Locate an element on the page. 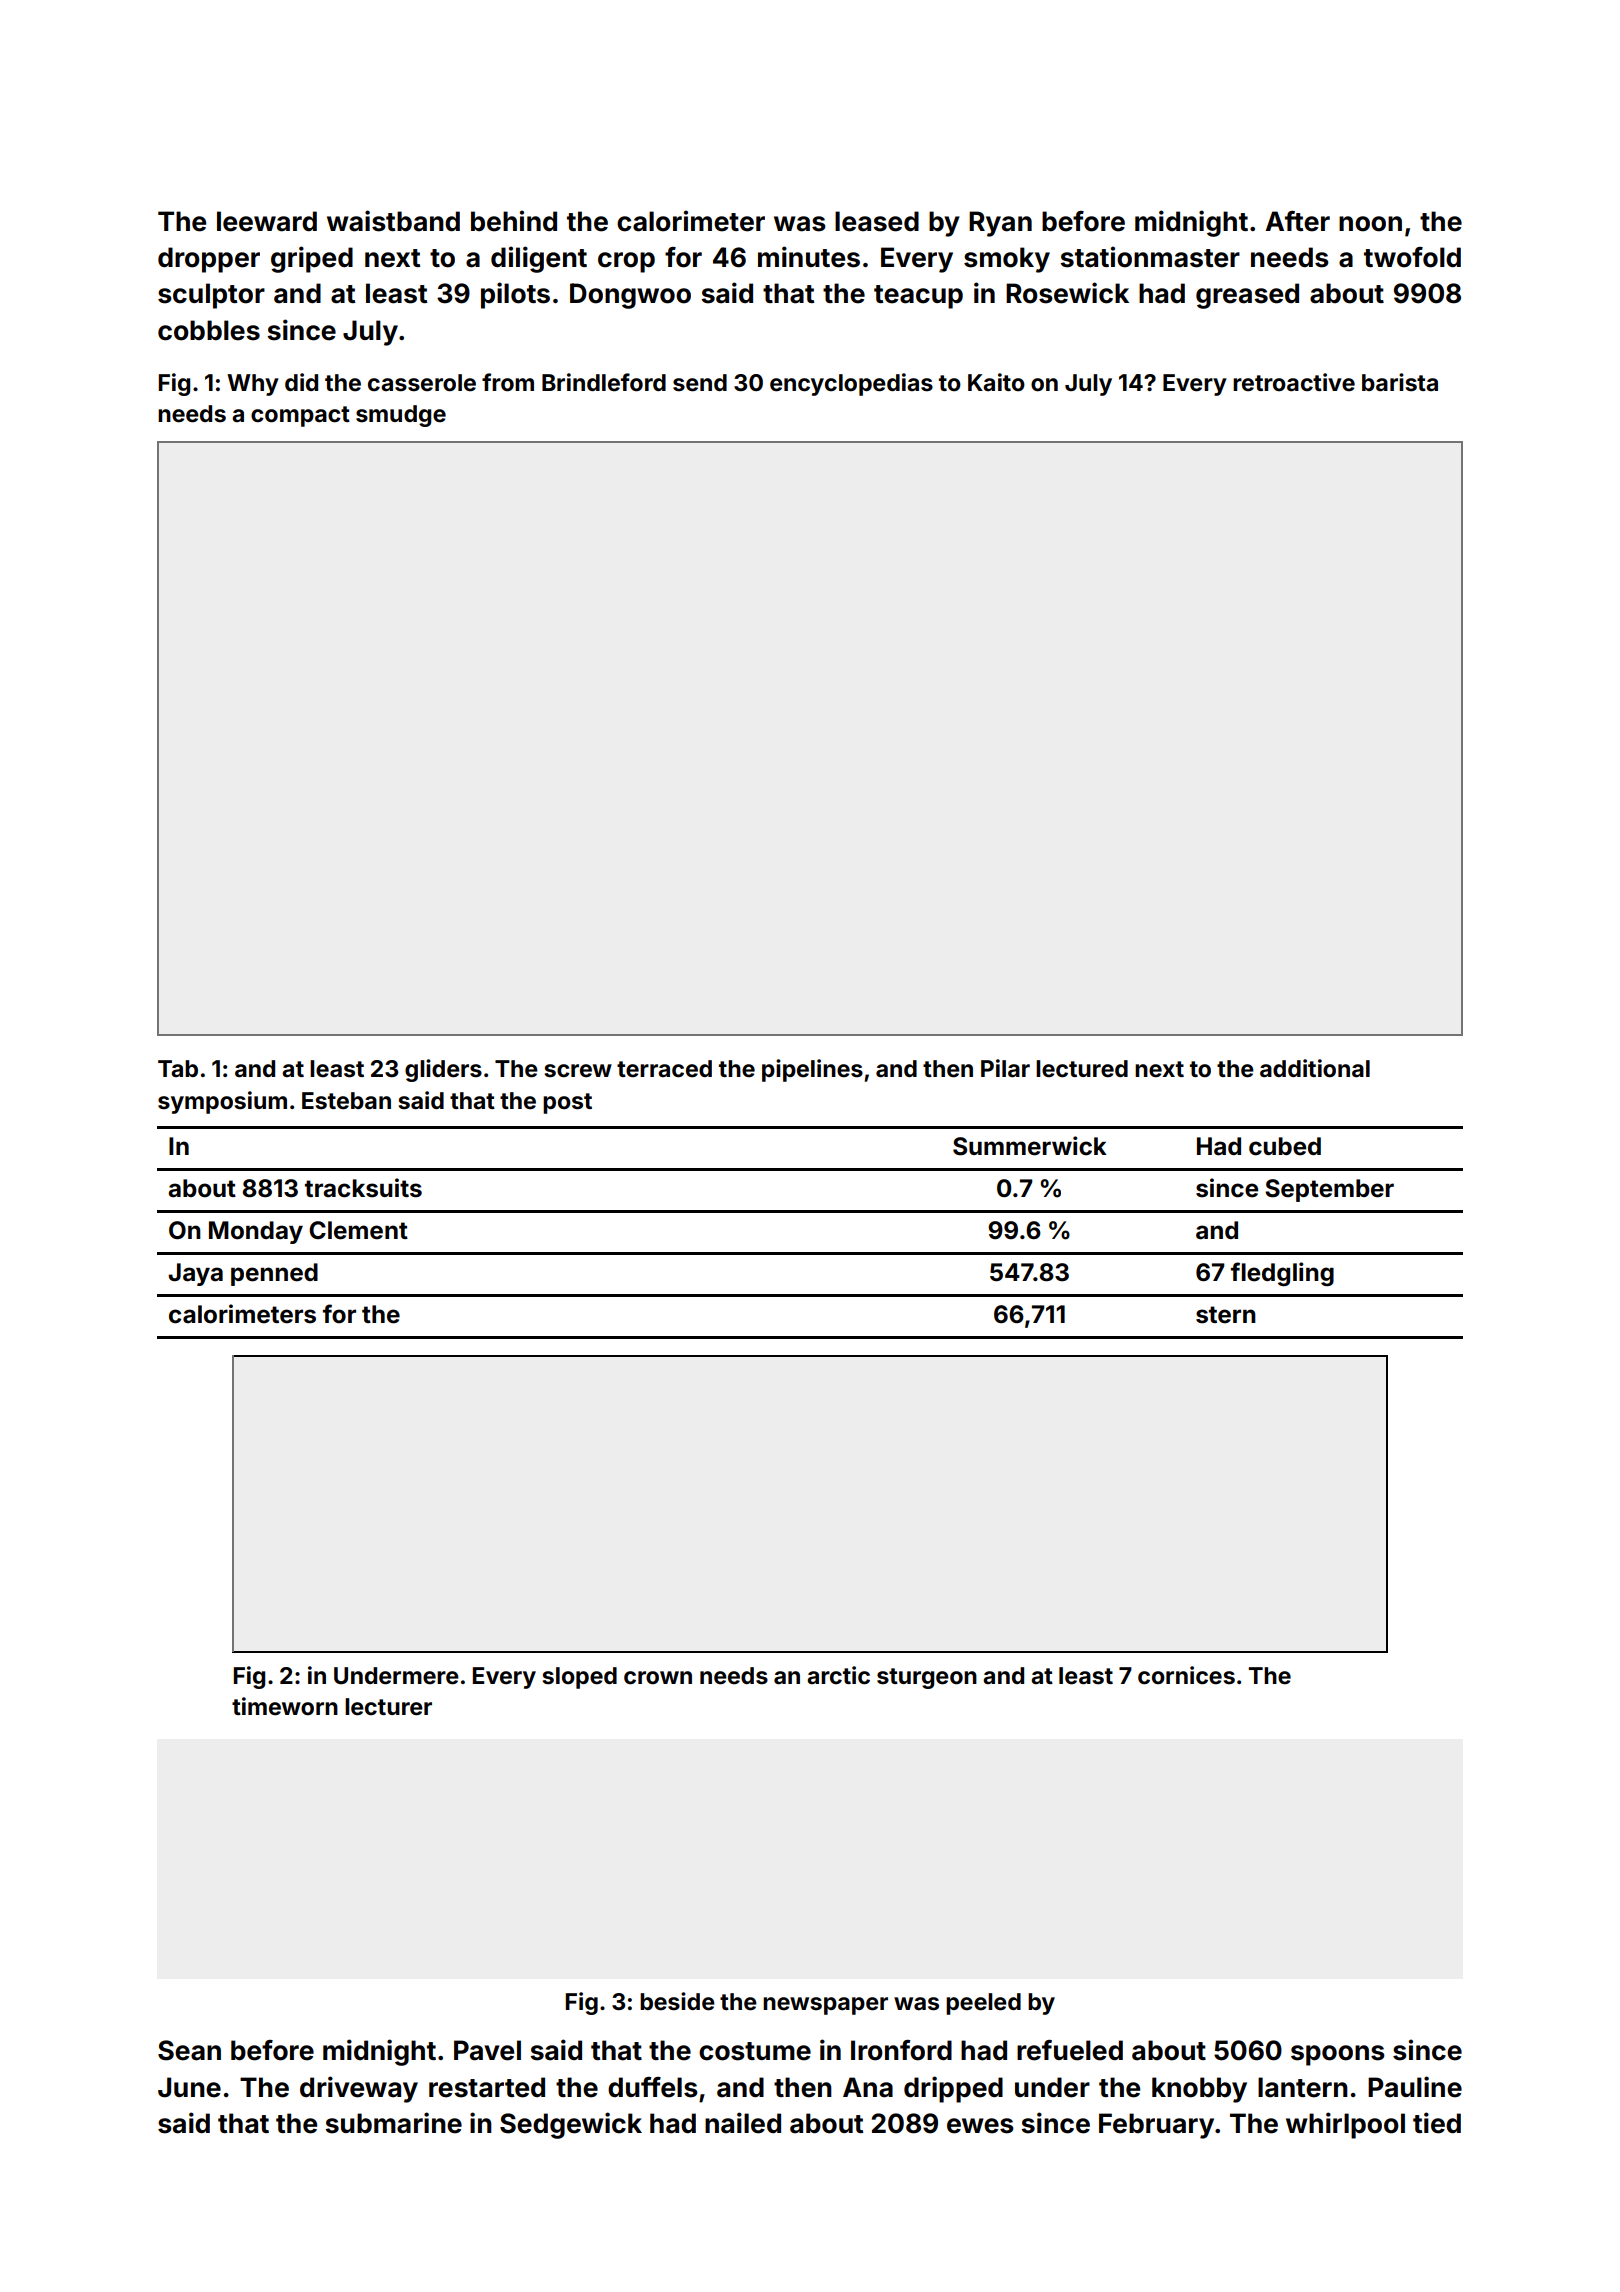 The width and height of the image is (1620, 2292). barista is located at coordinates (1400, 382).
